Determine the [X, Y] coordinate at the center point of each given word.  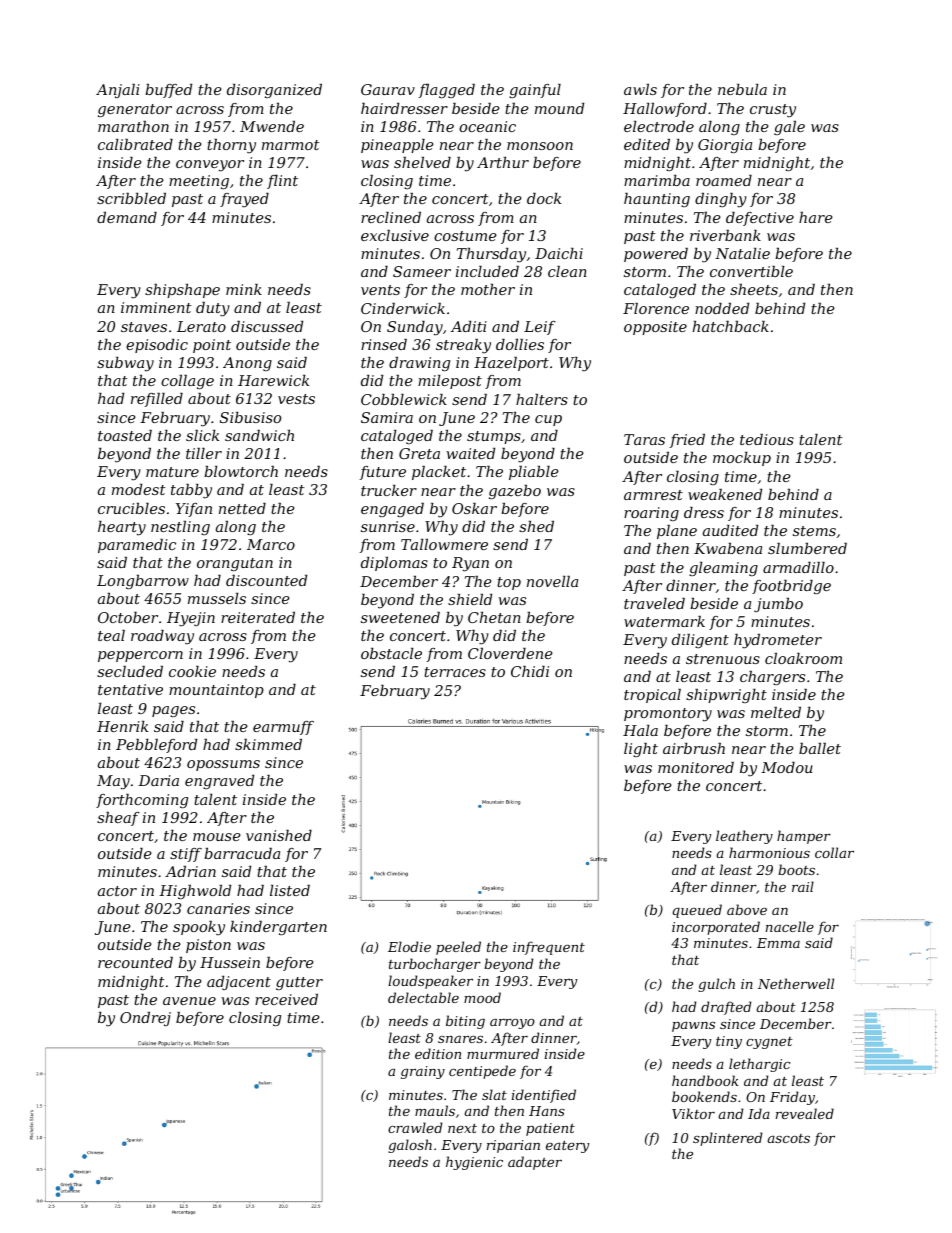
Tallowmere [444, 544]
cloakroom [803, 658]
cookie [192, 671]
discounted [266, 580]
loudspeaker [430, 982]
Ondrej [145, 1019]
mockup [742, 459]
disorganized [274, 91]
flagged [447, 91]
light [641, 750]
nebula [742, 89]
